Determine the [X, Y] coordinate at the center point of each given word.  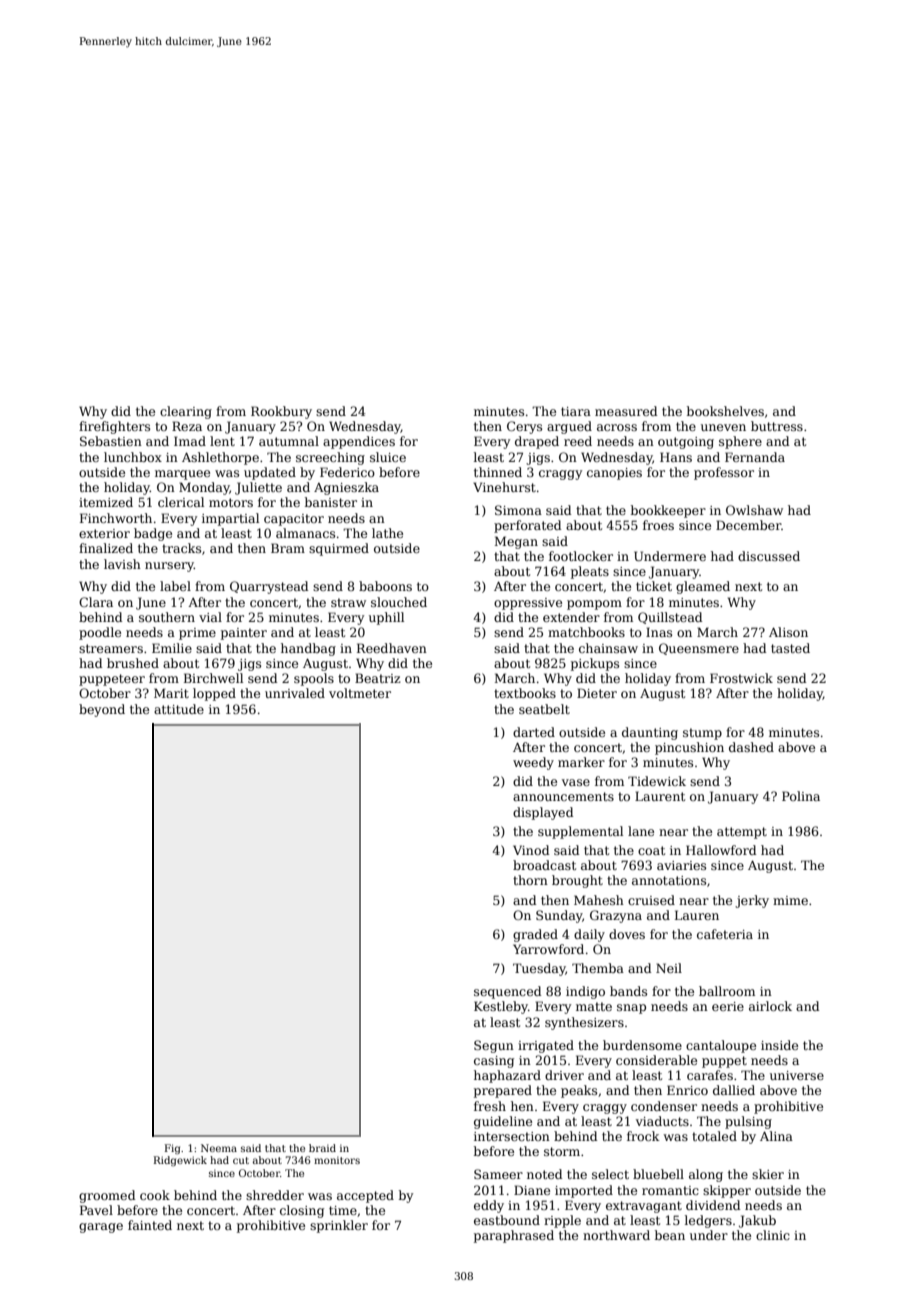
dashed [751, 747]
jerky [752, 901]
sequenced [508, 992]
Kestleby [501, 1007]
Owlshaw [754, 510]
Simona [518, 510]
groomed [107, 1196]
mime [790, 900]
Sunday [559, 916]
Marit [171, 693]
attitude [179, 709]
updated [270, 473]
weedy [533, 763]
